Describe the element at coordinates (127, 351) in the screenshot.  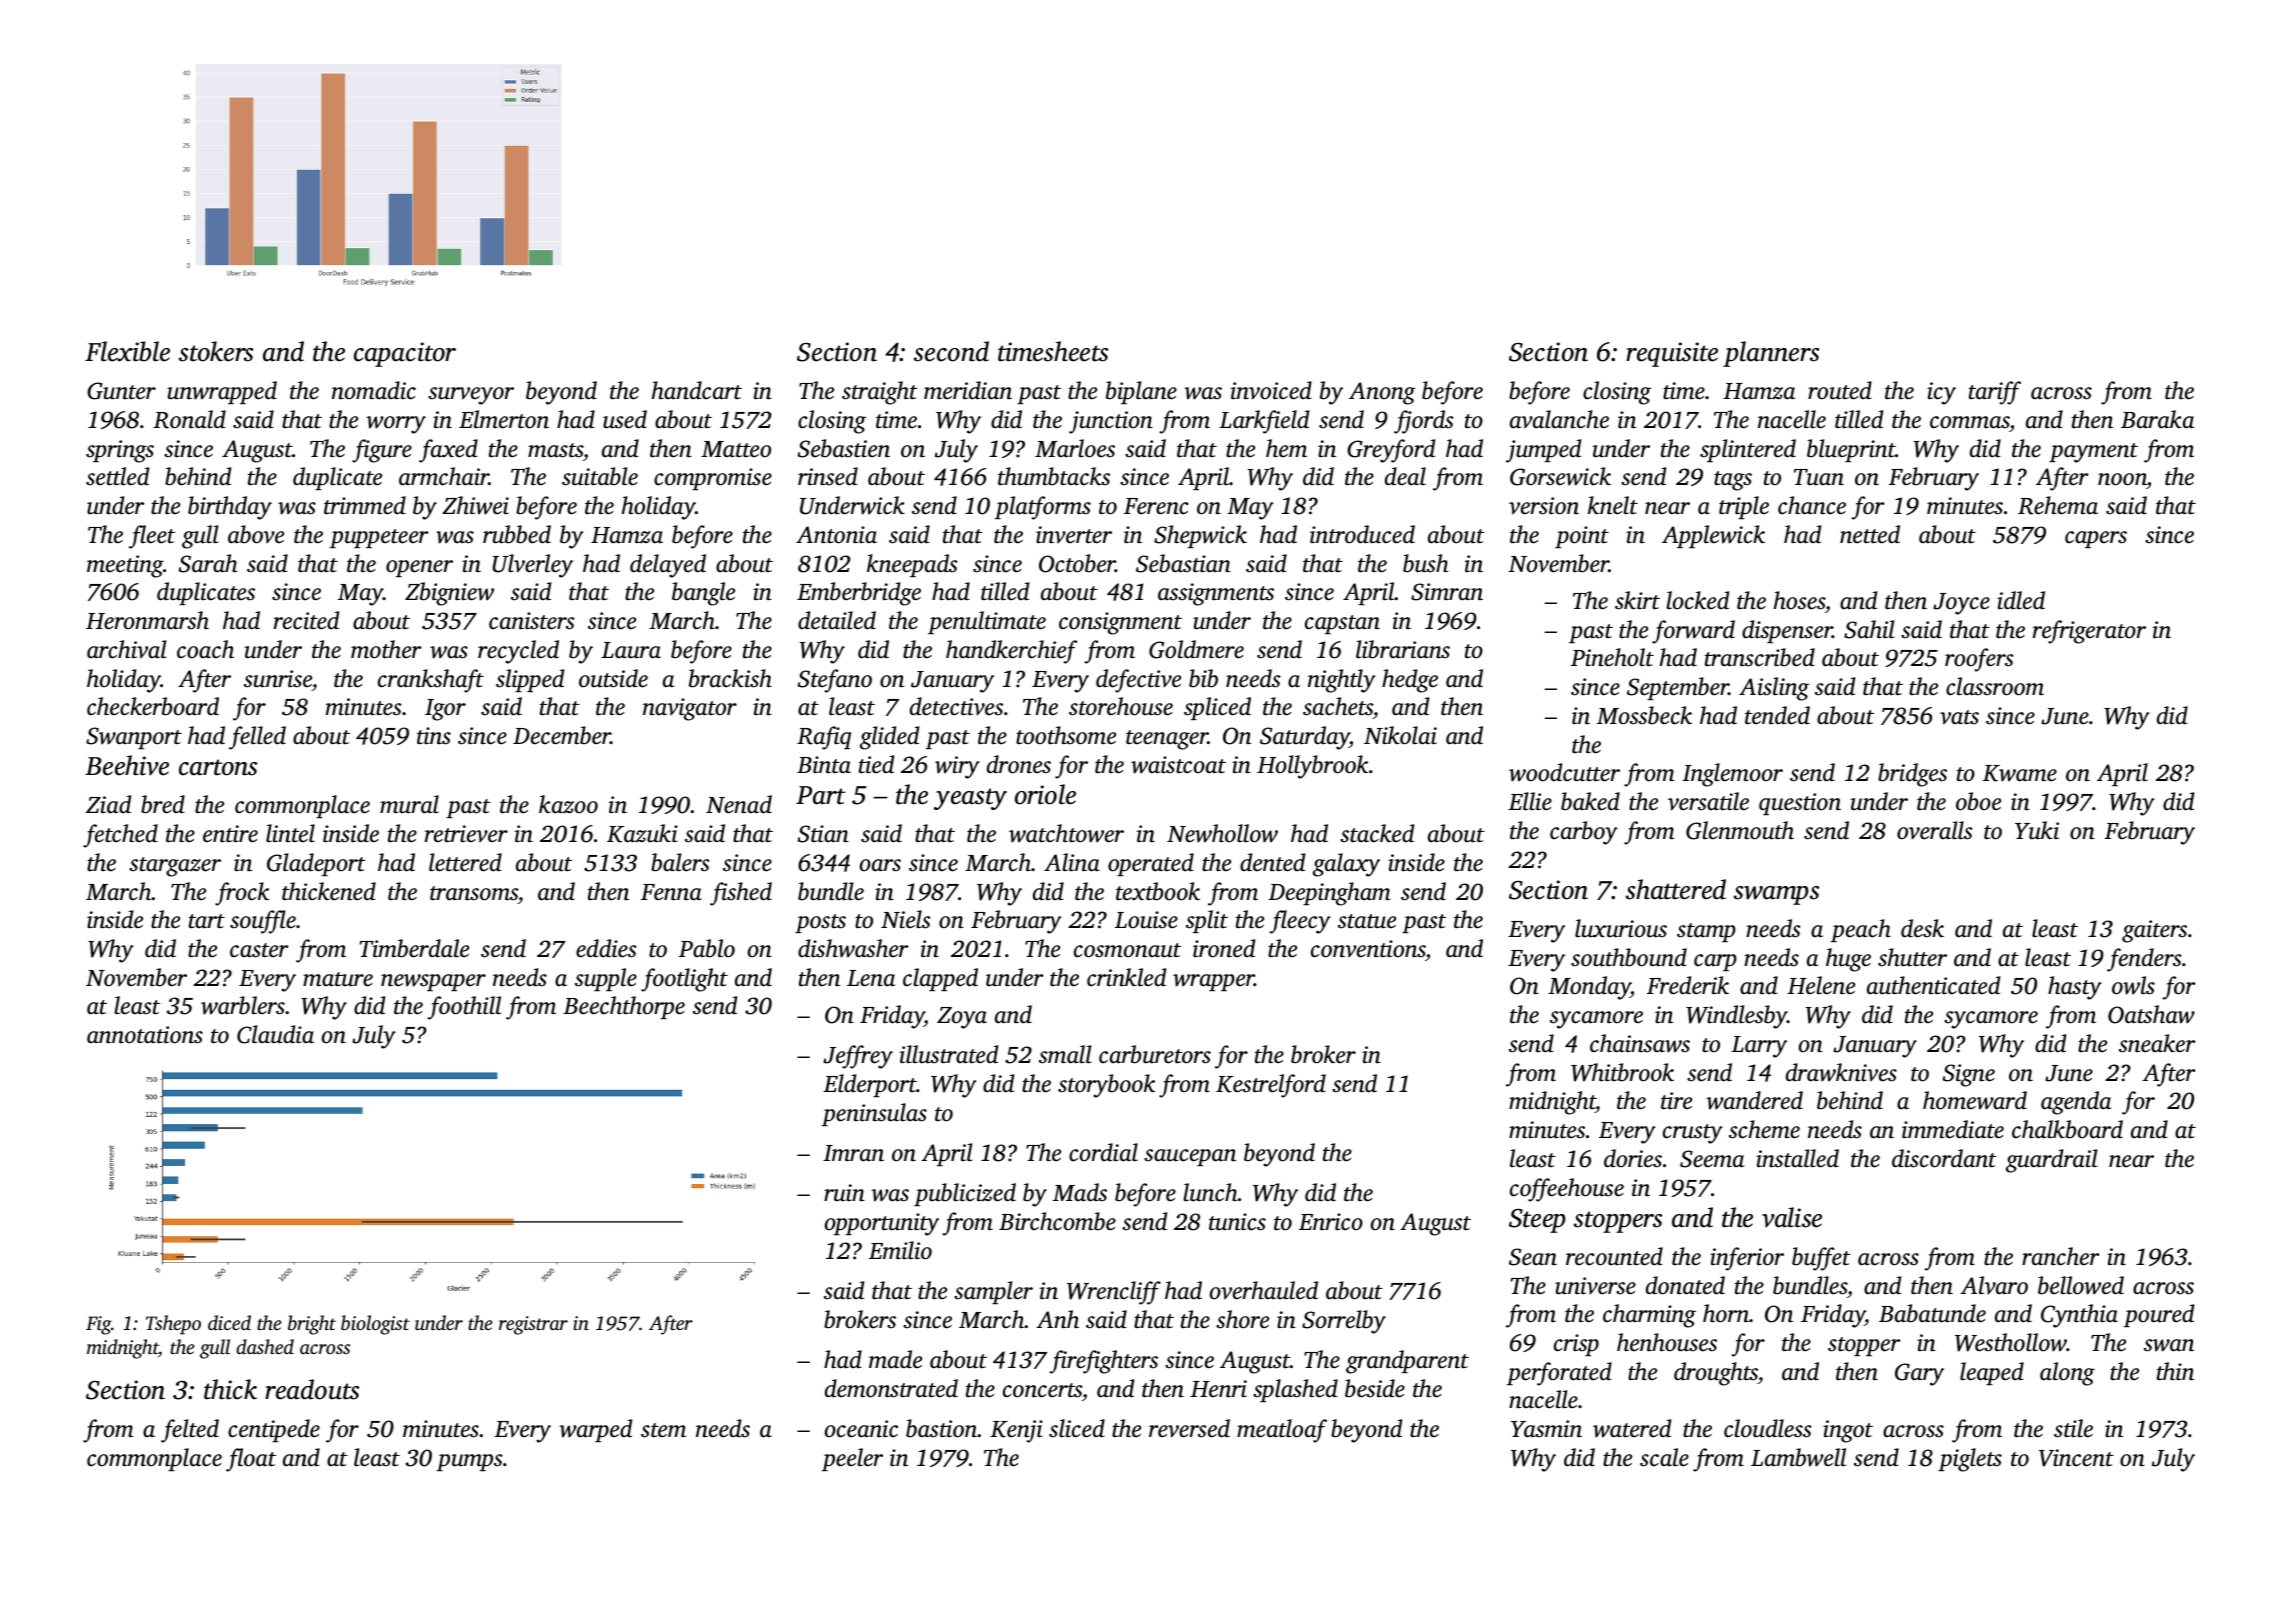
I see `Flexible` at that location.
